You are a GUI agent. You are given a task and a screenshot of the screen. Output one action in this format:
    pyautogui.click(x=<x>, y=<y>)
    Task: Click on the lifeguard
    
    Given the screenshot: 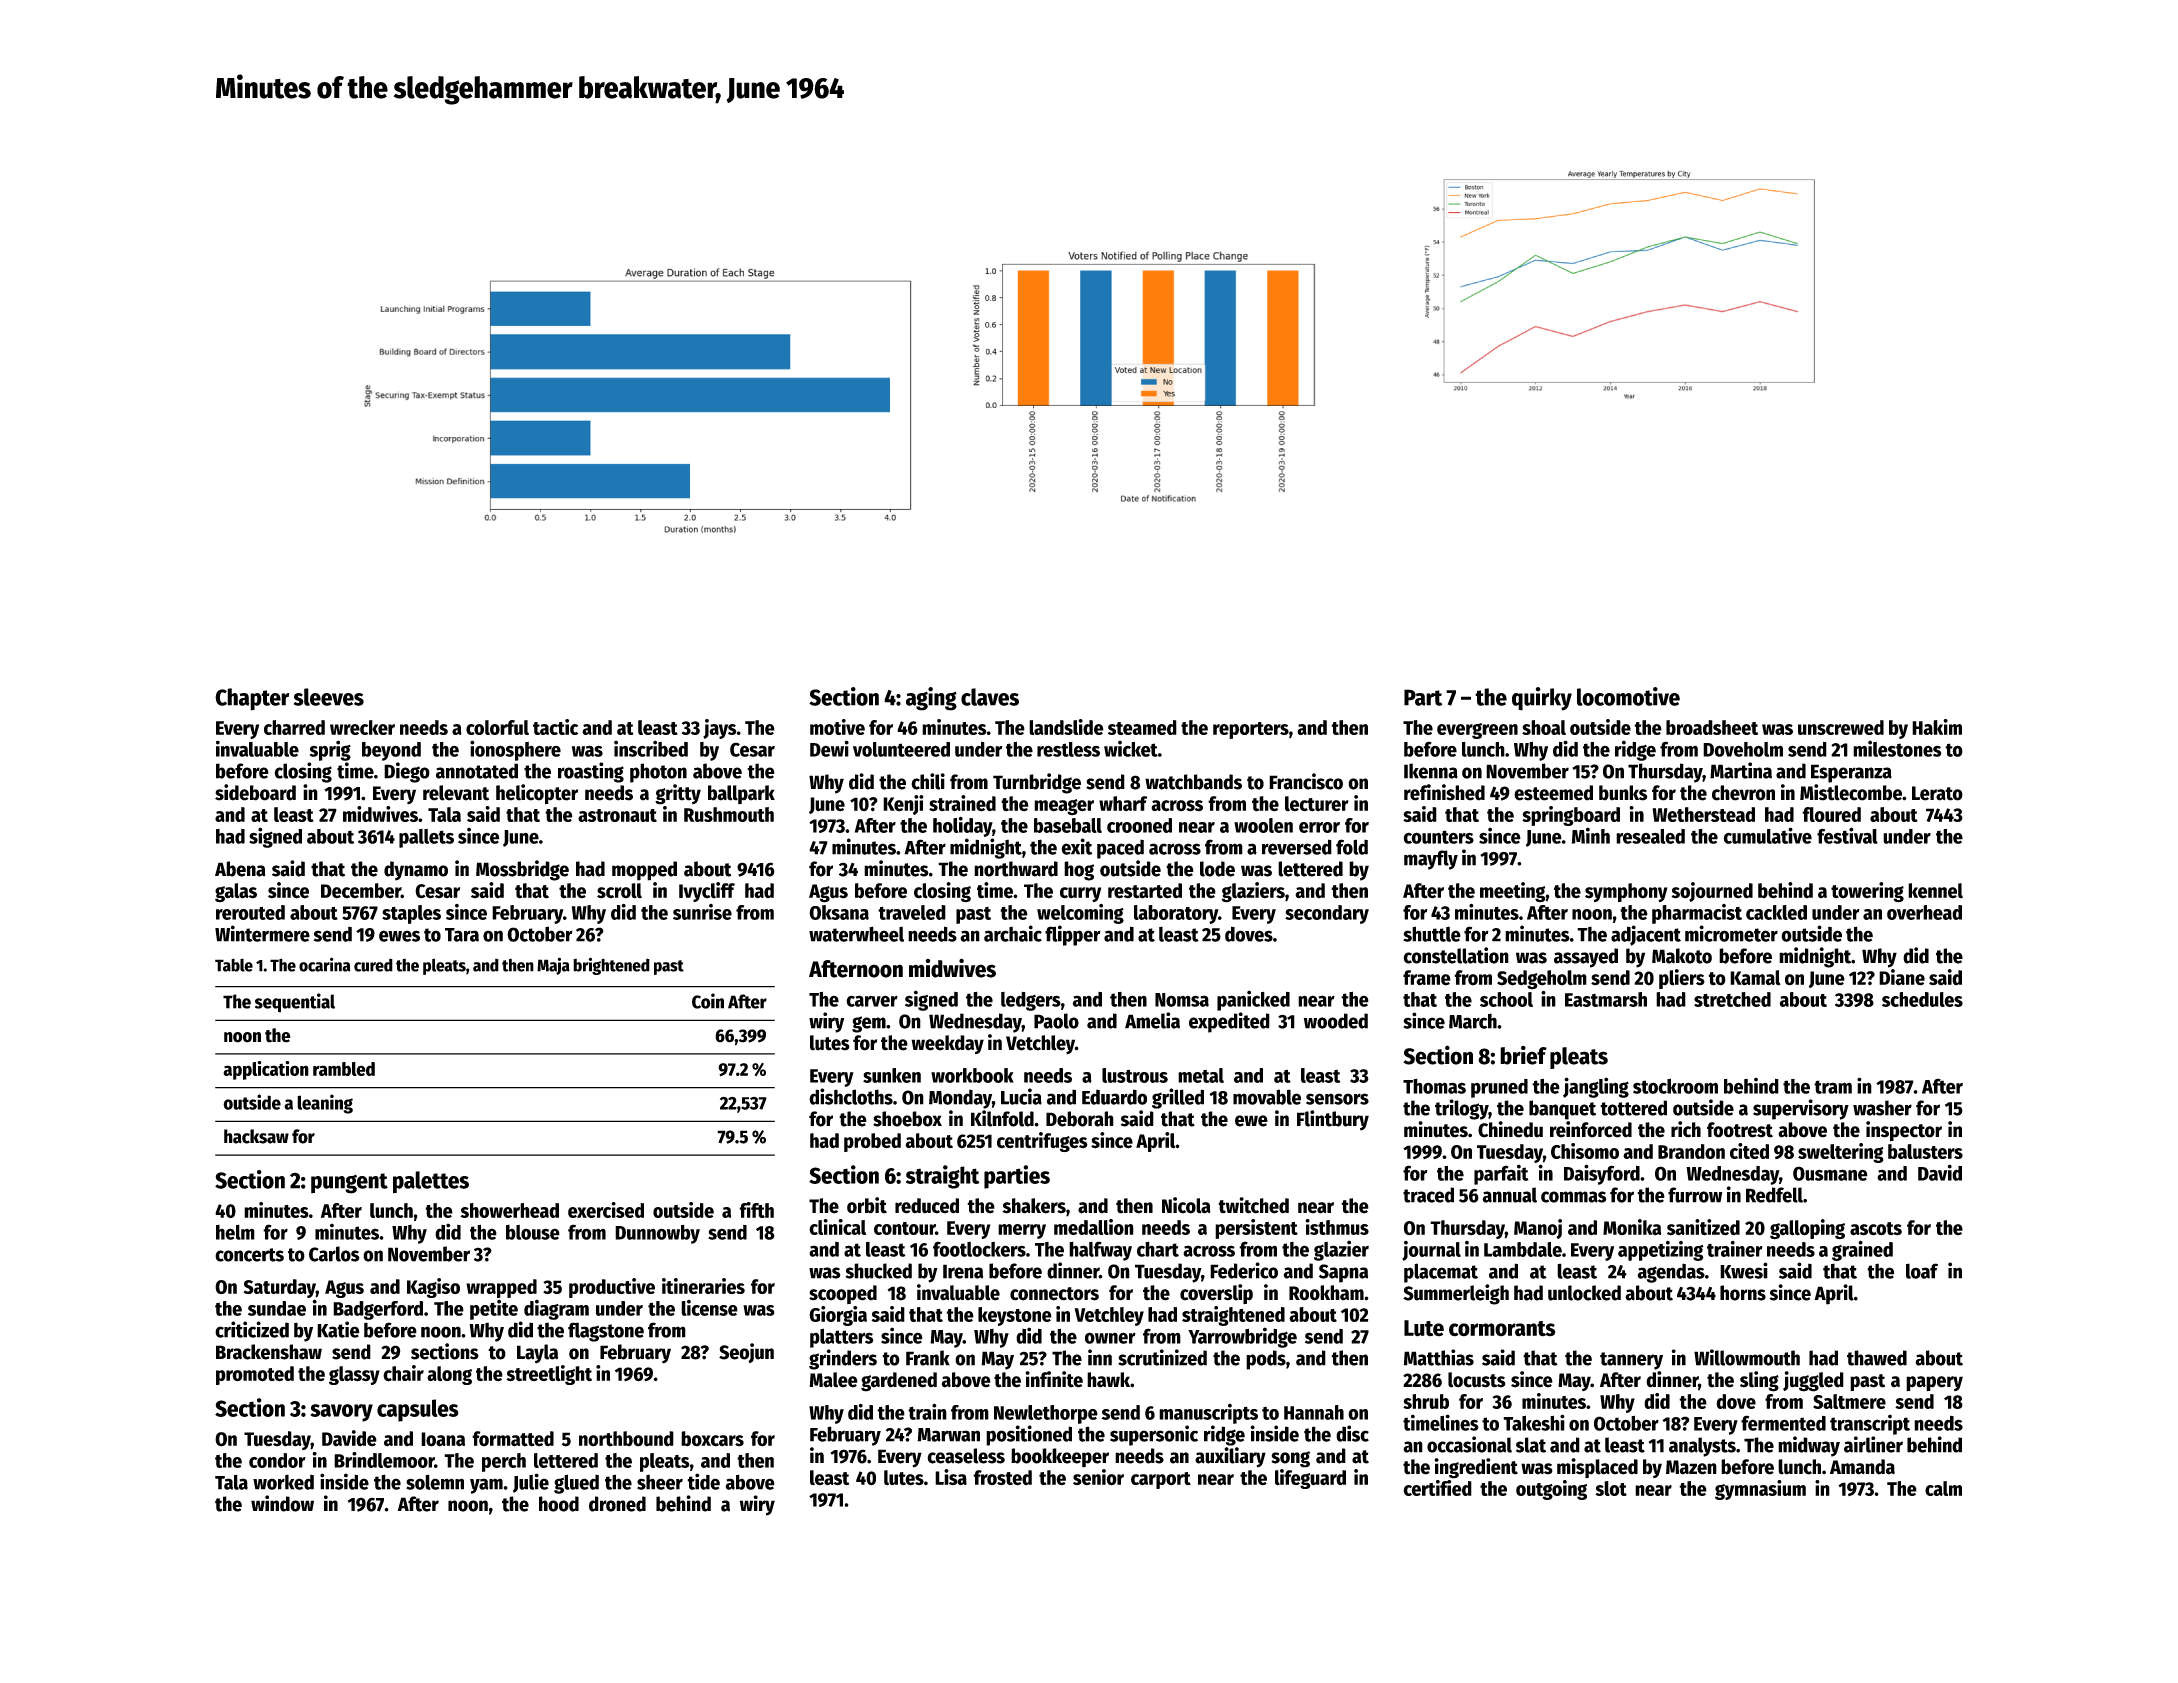 What is the action you would take?
    pyautogui.click(x=1310, y=1479)
